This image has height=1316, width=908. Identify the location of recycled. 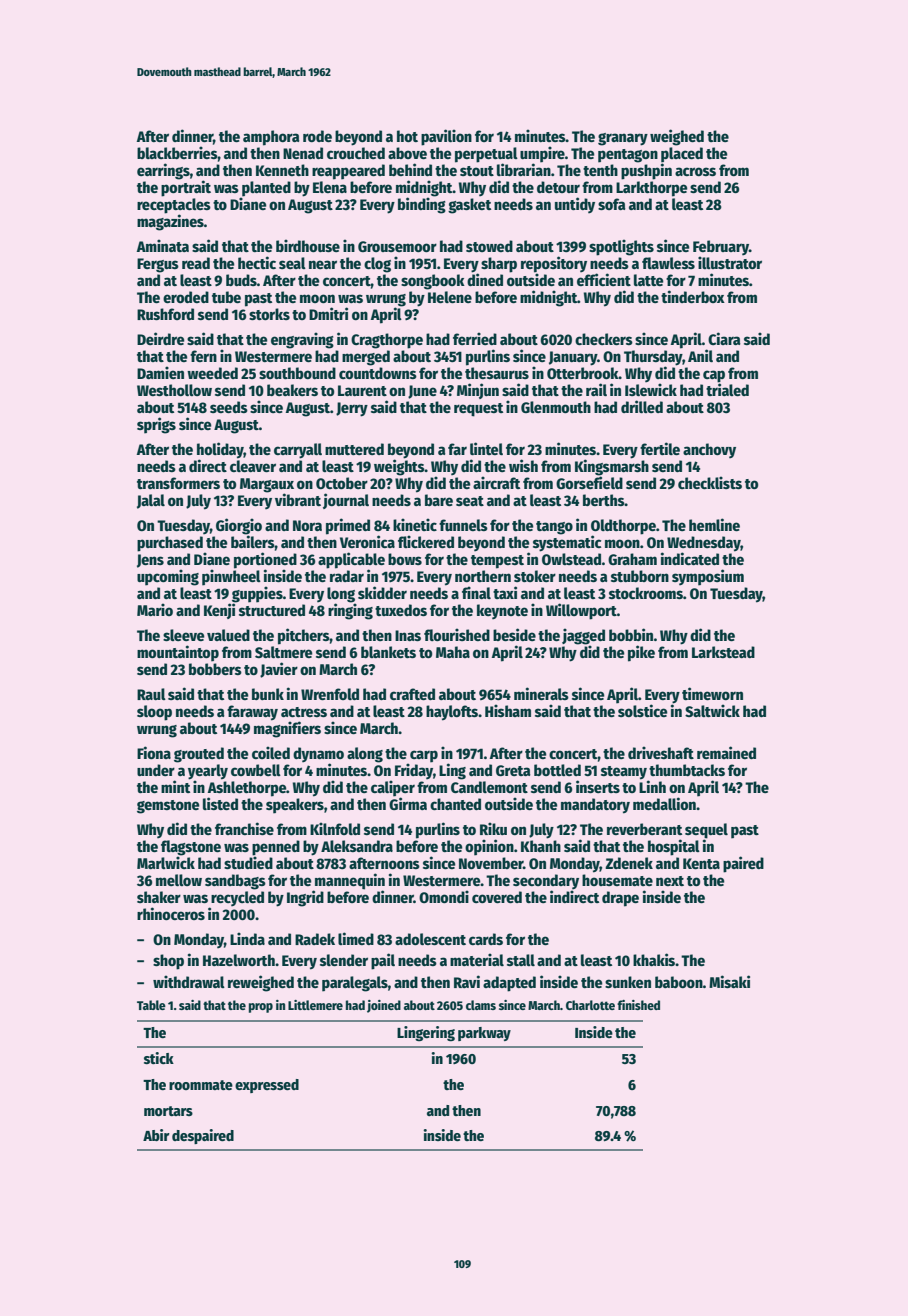
(237, 898).
